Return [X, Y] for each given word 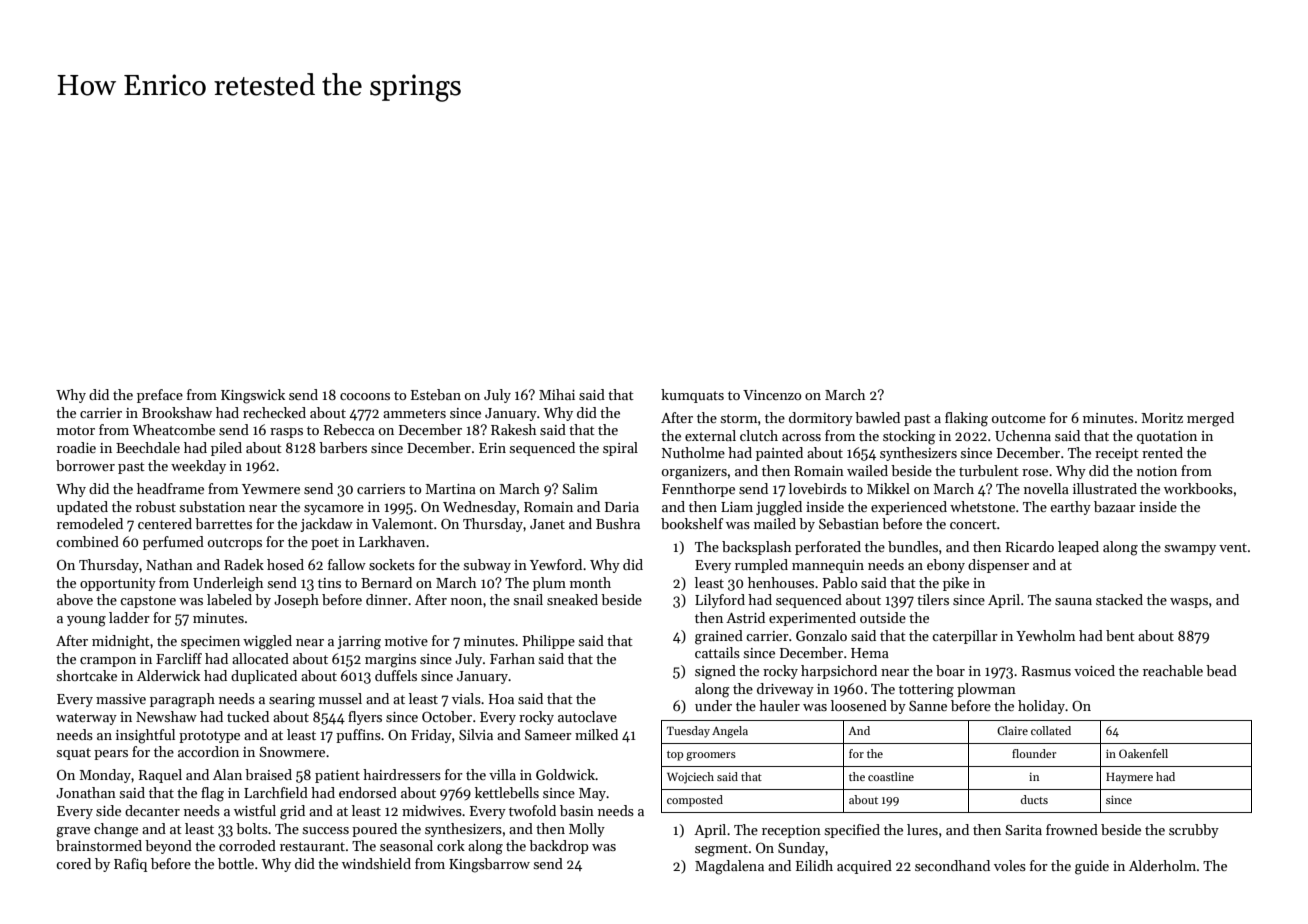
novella [1046, 488]
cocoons [365, 396]
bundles [913, 546]
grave [73, 832]
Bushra [618, 523]
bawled [877, 417]
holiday [1041, 707]
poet [325, 544]
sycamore [334, 510]
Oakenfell [1143, 753]
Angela [730, 732]
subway [487, 566]
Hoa [501, 699]
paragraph [182, 700]
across [801, 437]
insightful [145, 736]
